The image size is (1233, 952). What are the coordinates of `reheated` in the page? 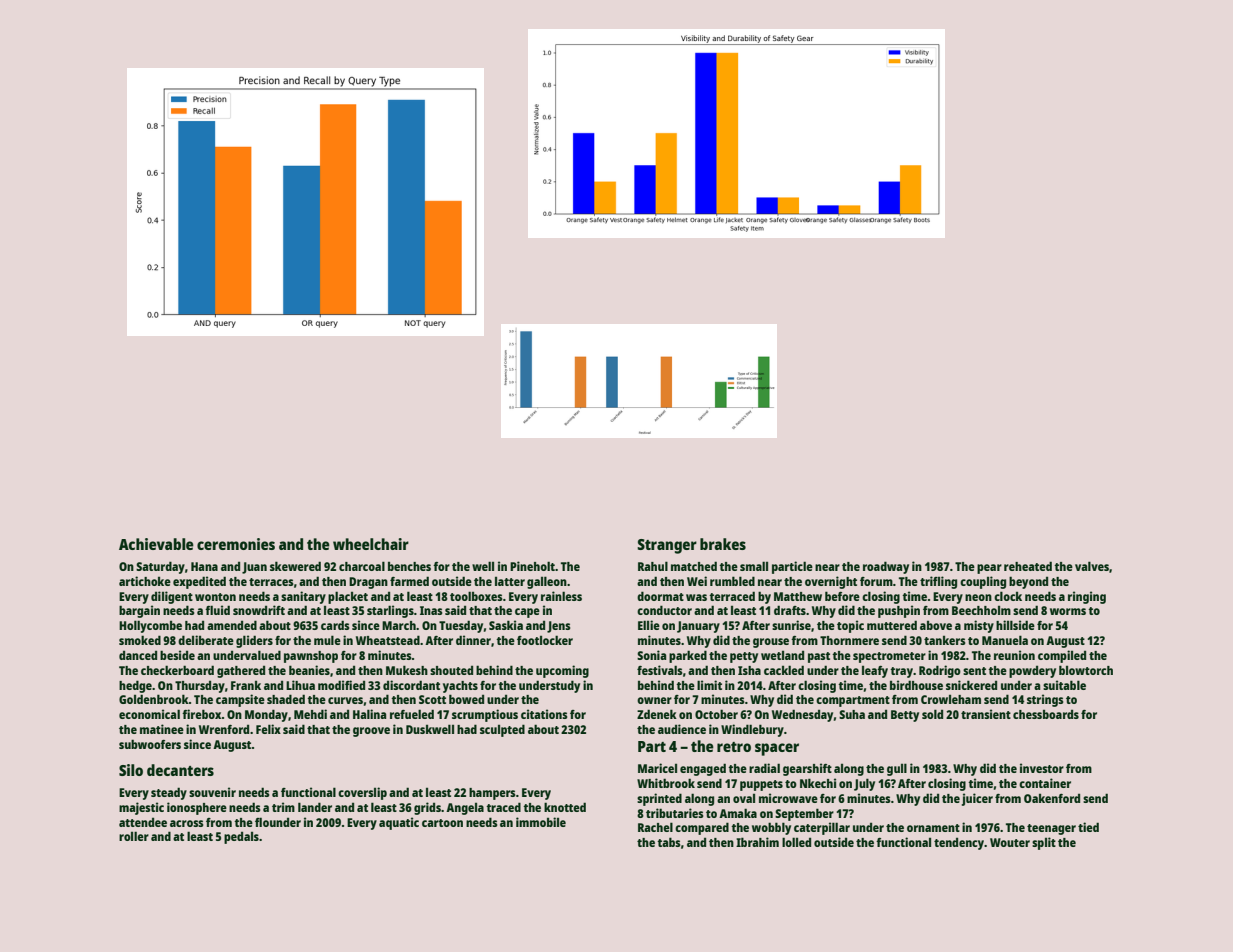 It's located at (1028, 566).
